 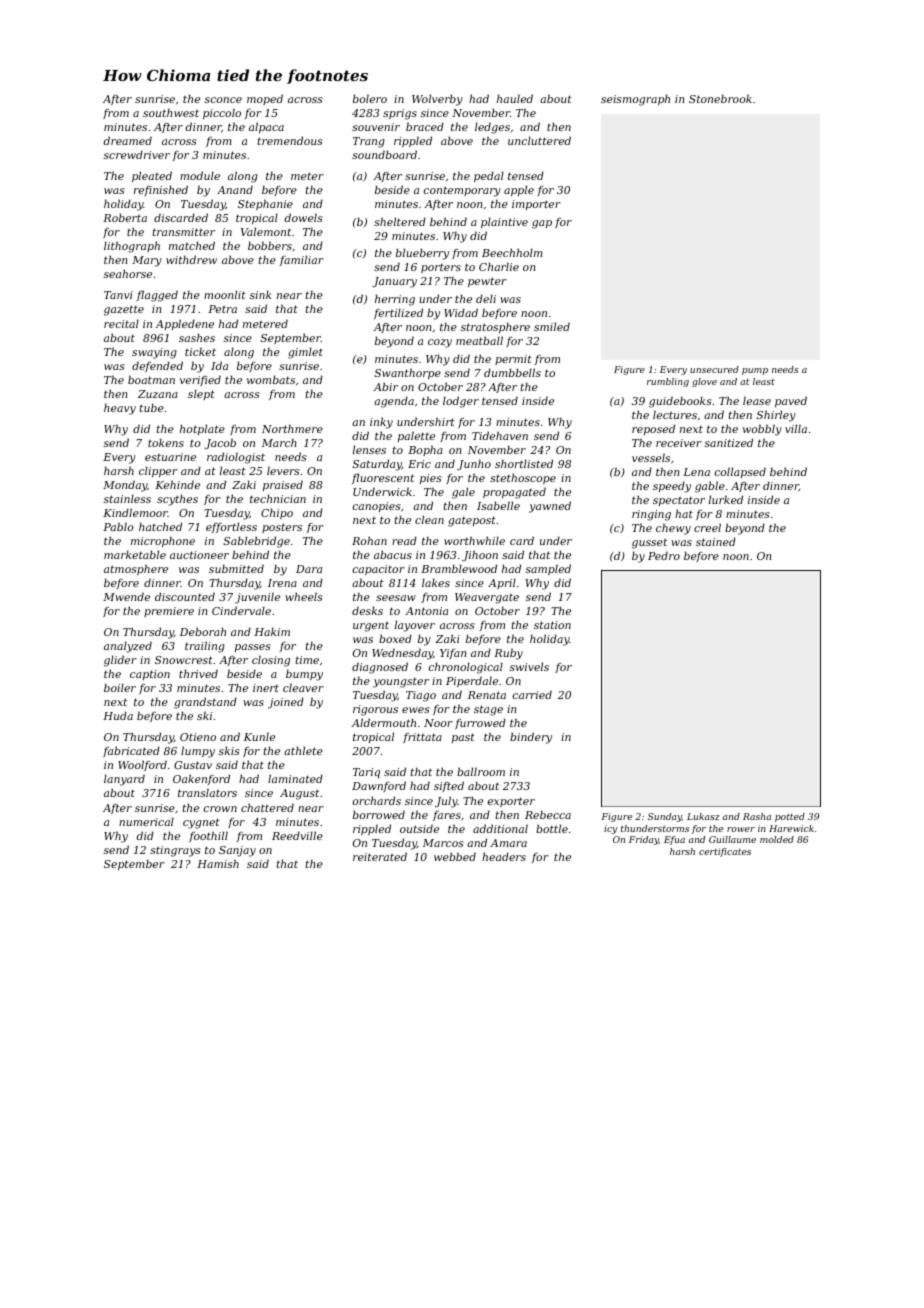 What do you see at coordinates (237, 851) in the page?
I see `Sanjay` at bounding box center [237, 851].
